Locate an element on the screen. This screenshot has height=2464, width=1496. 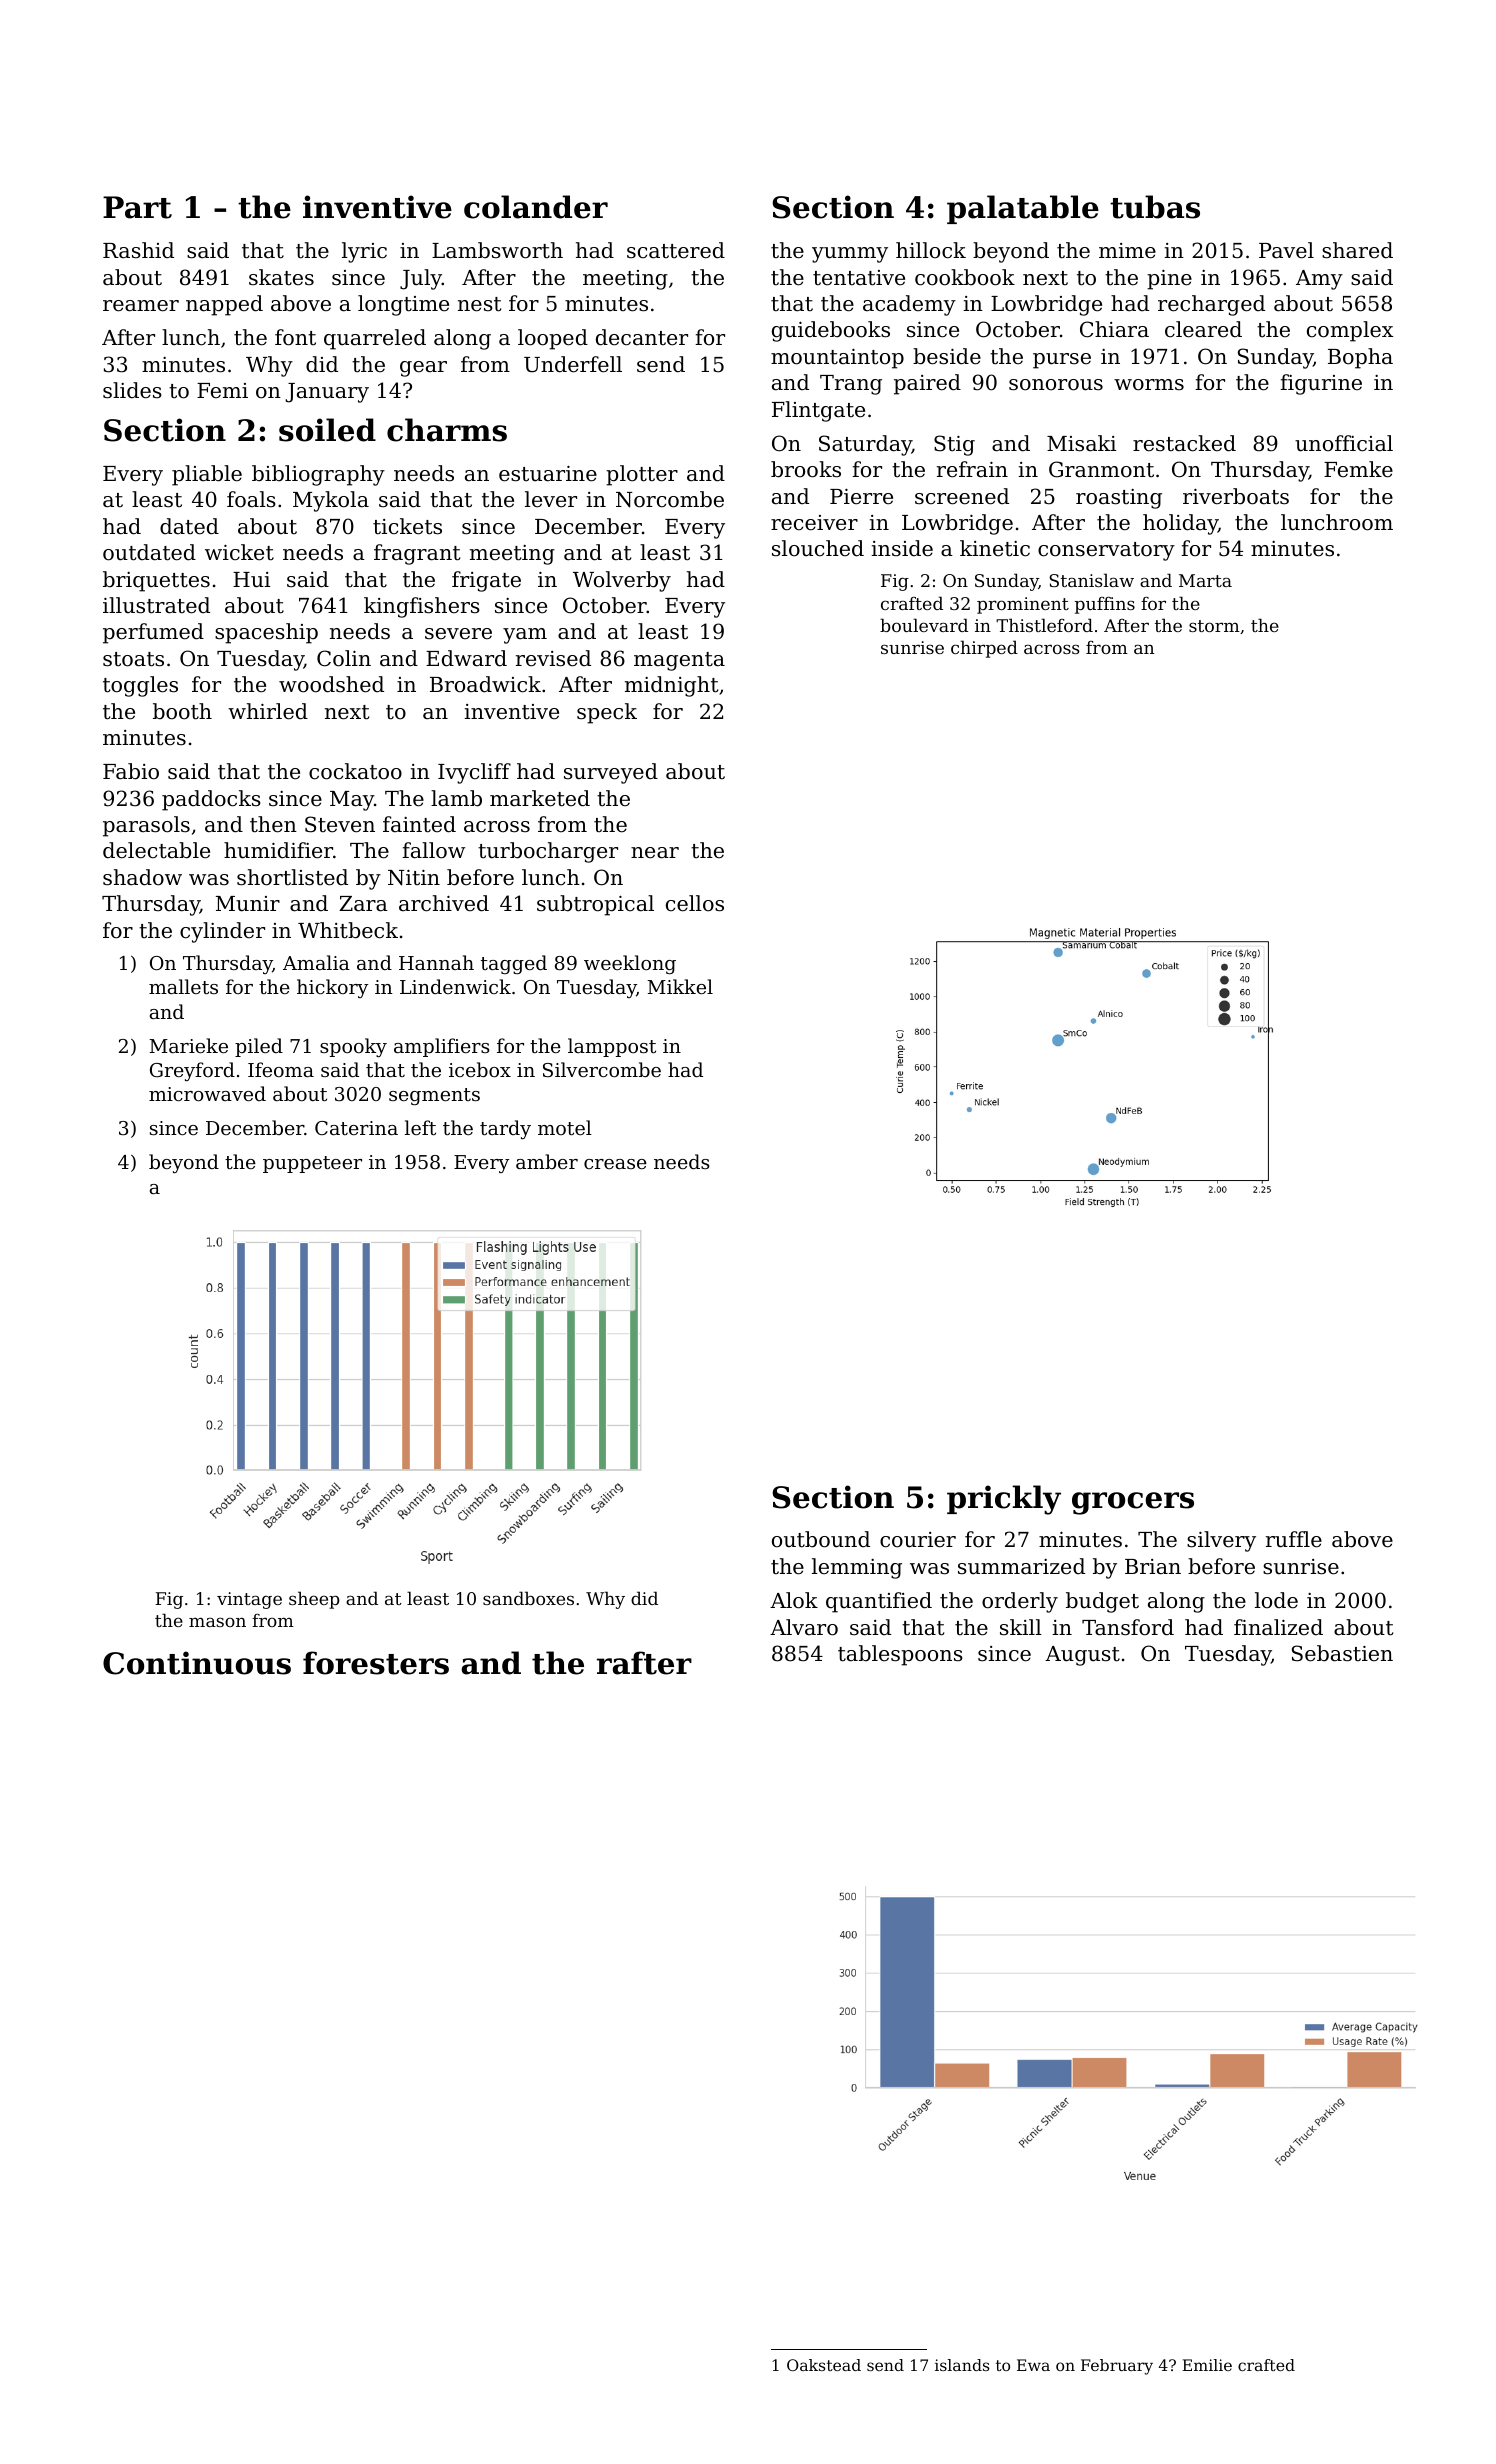
islands is located at coordinates (962, 2365).
